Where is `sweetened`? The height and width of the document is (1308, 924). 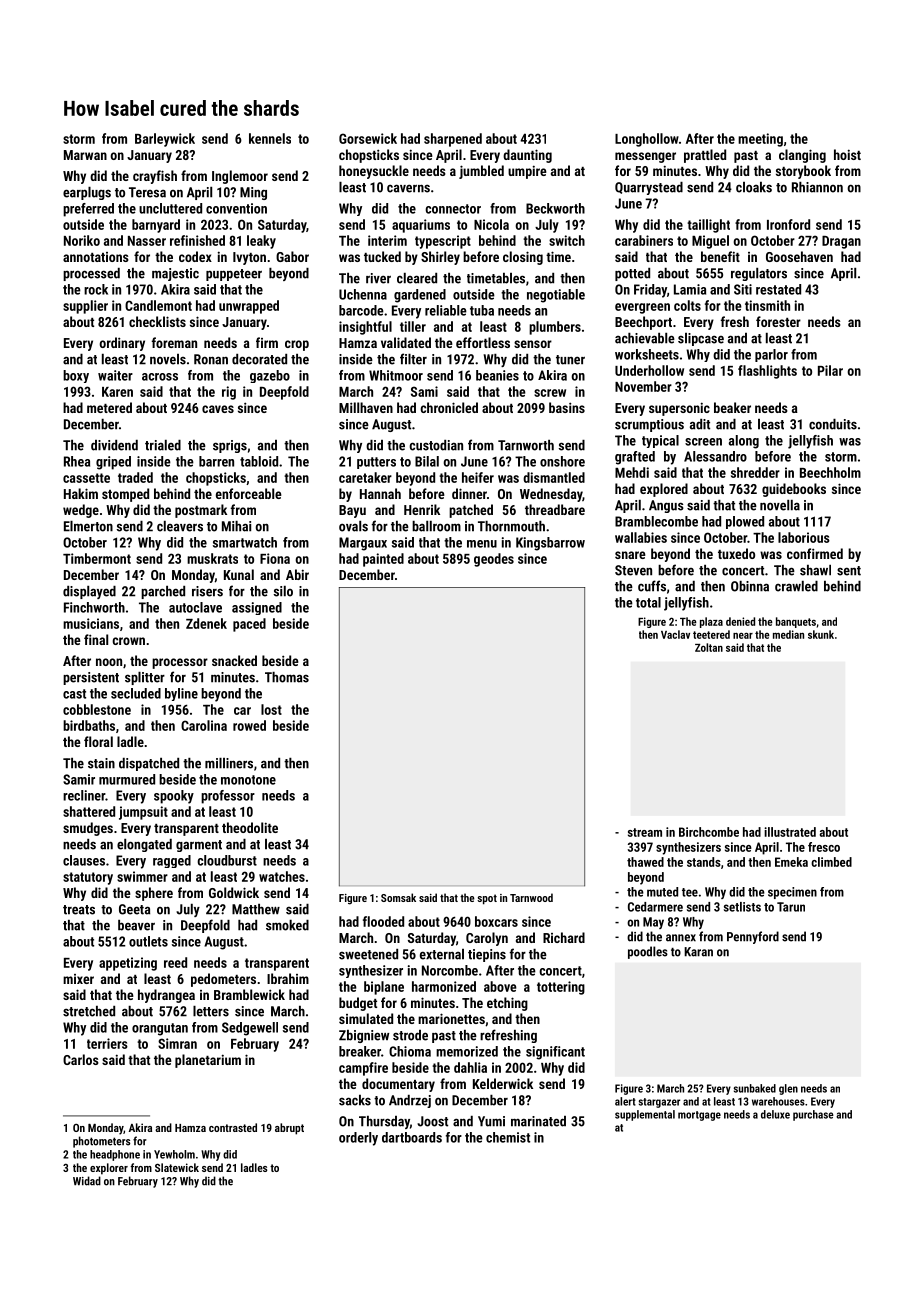
sweetened is located at coordinates (368, 954).
